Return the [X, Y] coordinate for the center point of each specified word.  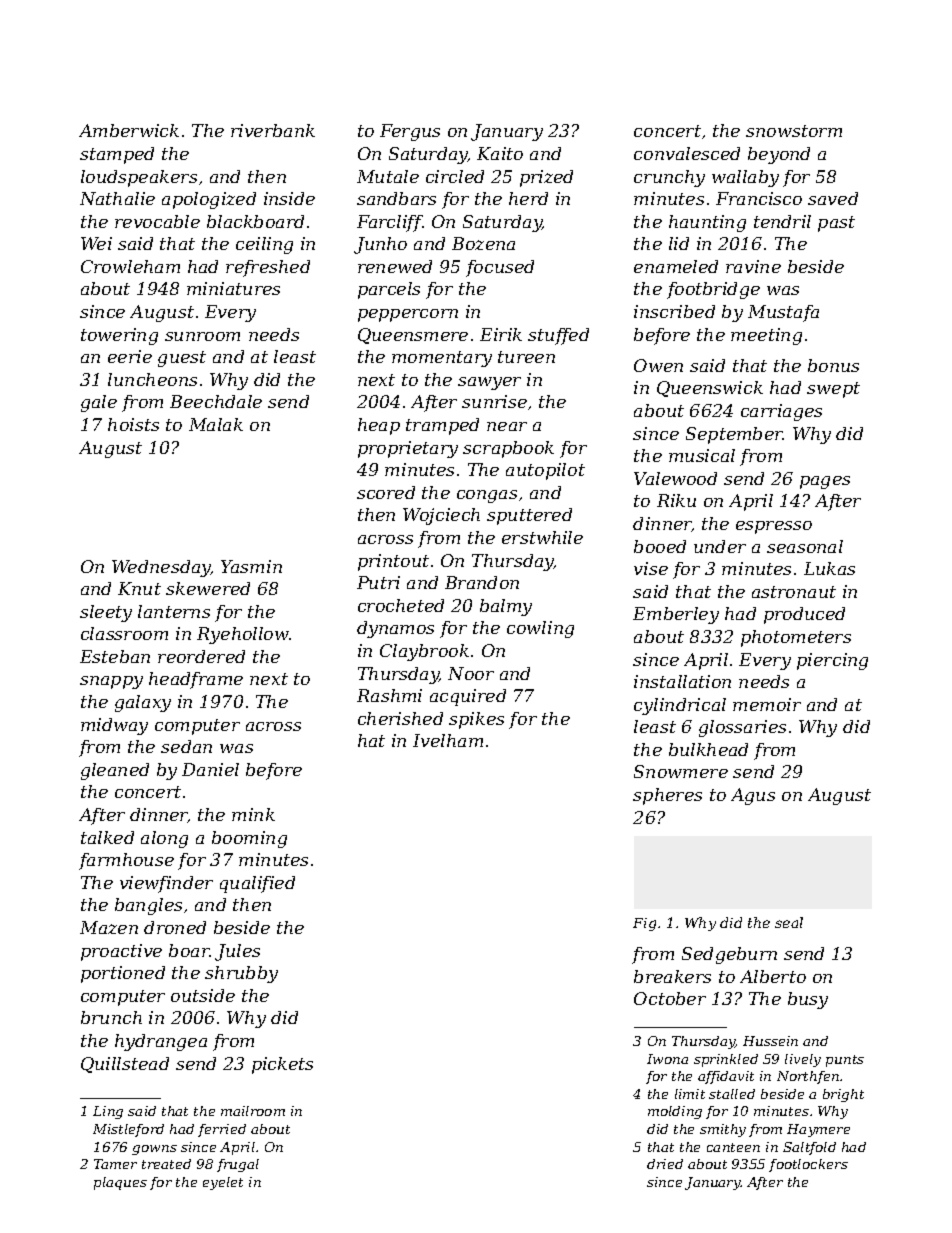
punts [845, 1061]
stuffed [558, 336]
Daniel [210, 769]
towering [119, 336]
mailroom [253, 1111]
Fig [644, 924]
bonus [833, 365]
